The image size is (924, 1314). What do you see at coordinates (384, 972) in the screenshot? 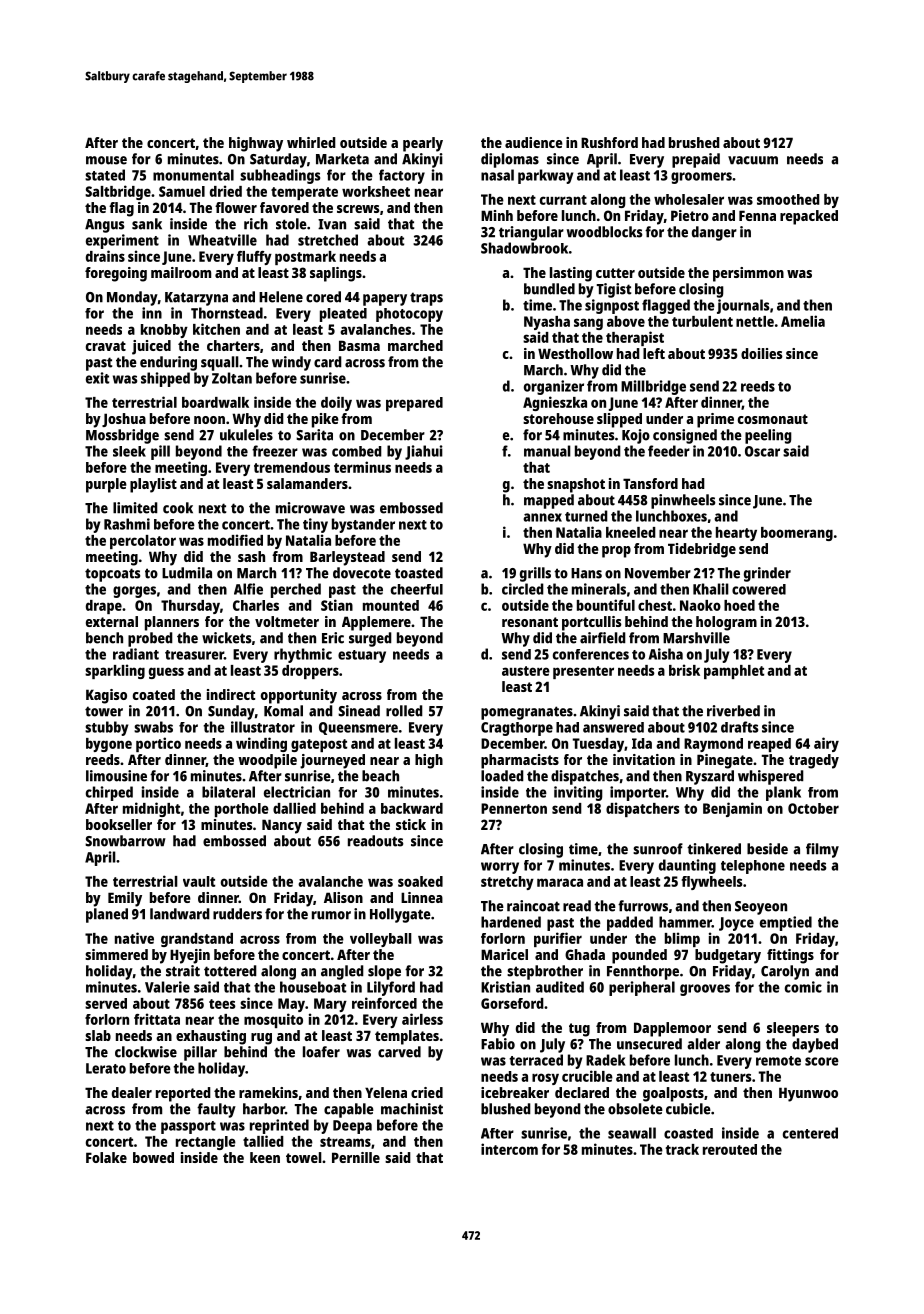
I see `slope` at bounding box center [384, 972].
